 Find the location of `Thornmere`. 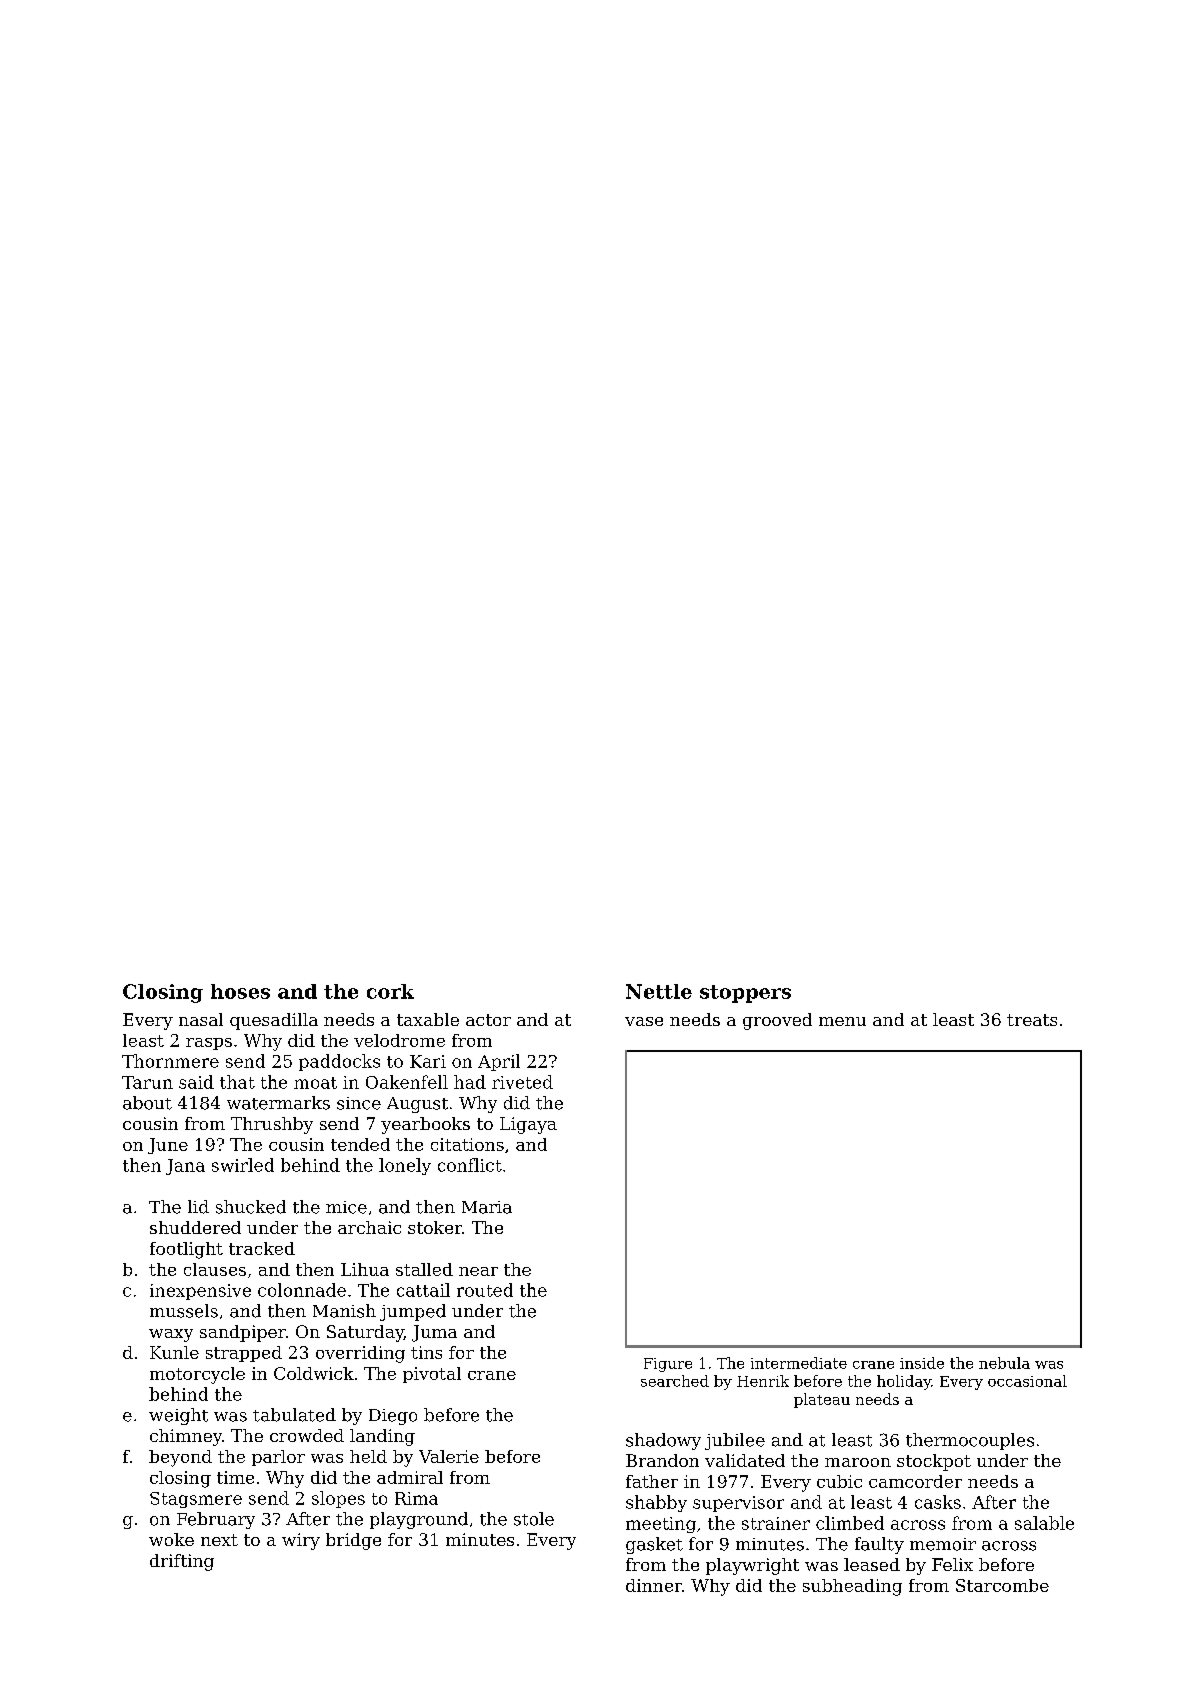

Thornmere is located at coordinates (170, 1061).
